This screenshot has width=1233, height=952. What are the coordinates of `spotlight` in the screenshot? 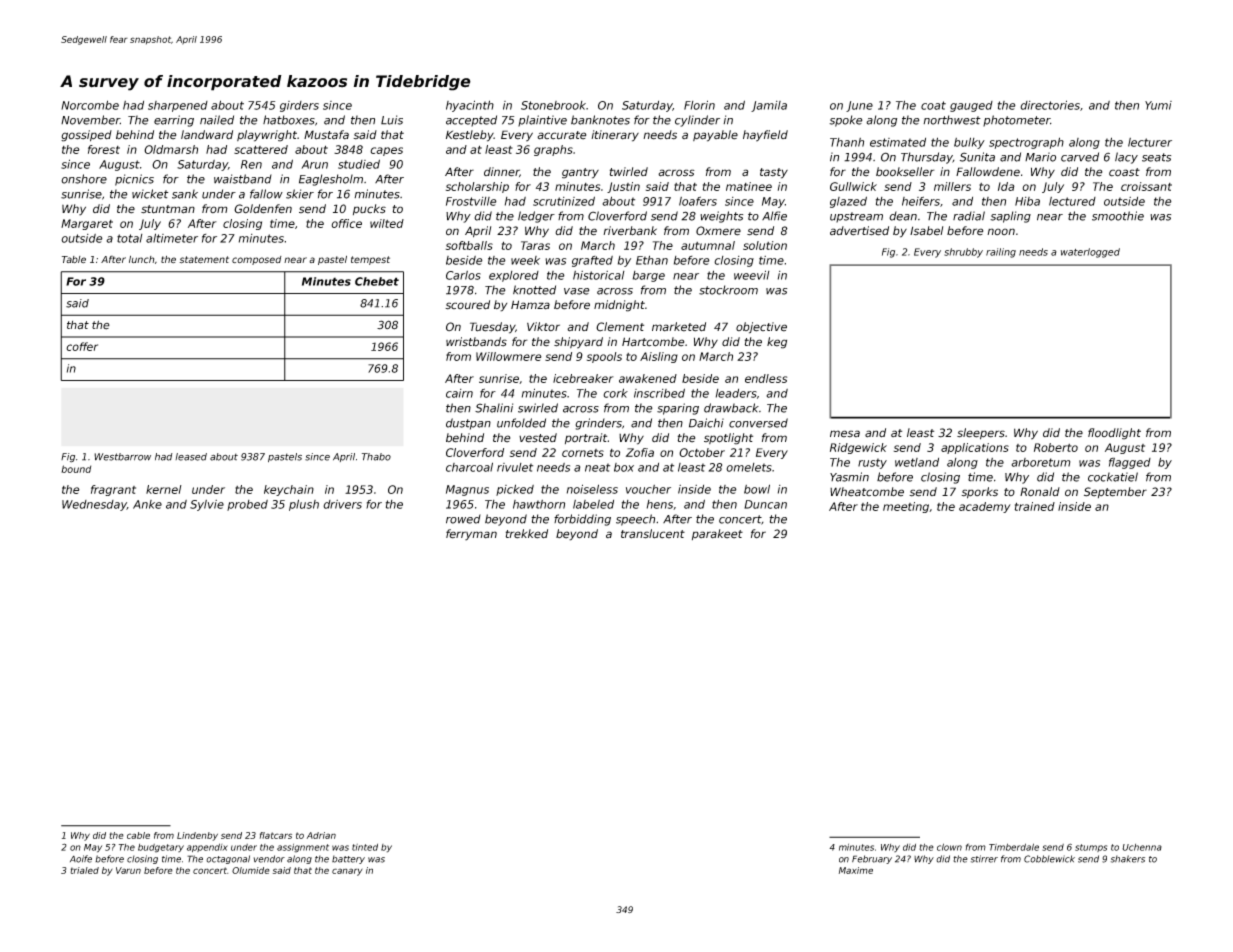 It's located at (728, 439).
